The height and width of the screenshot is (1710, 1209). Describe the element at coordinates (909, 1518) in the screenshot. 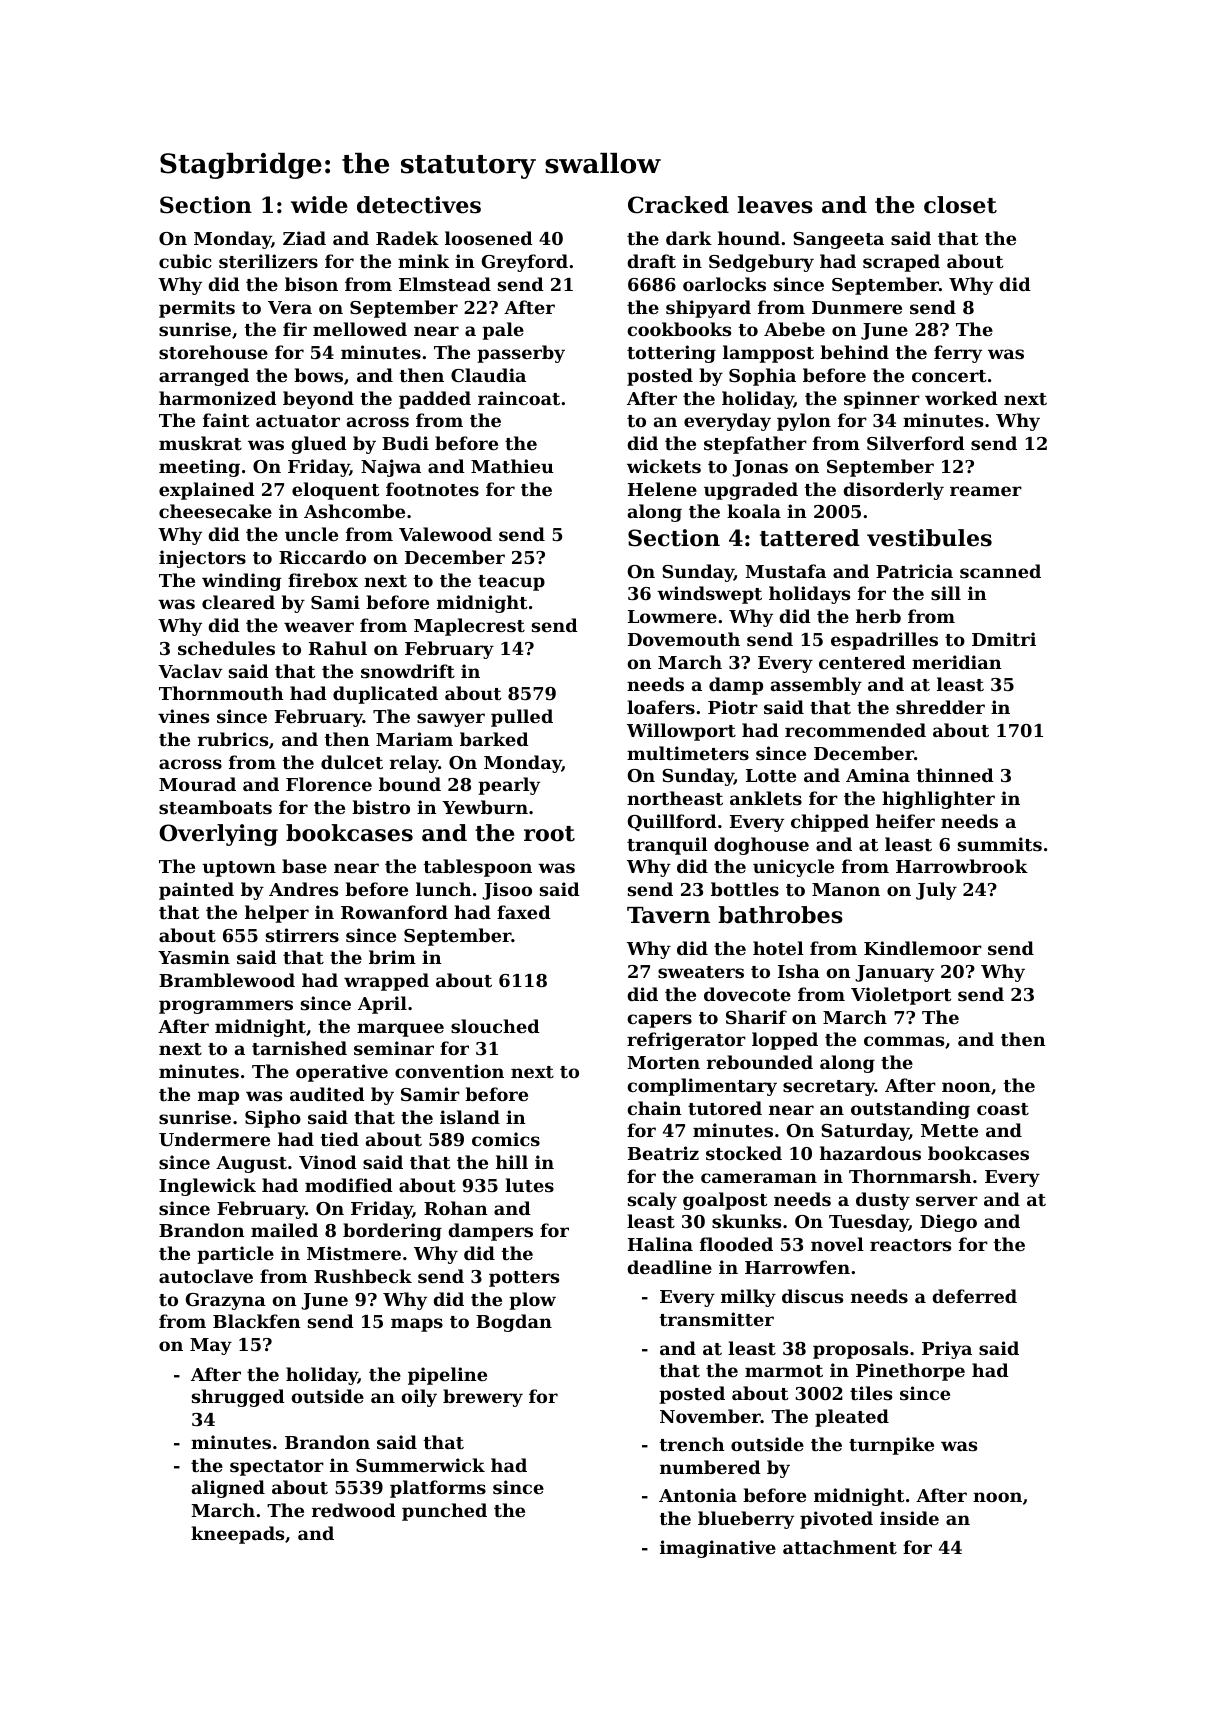

I see `inside` at that location.
